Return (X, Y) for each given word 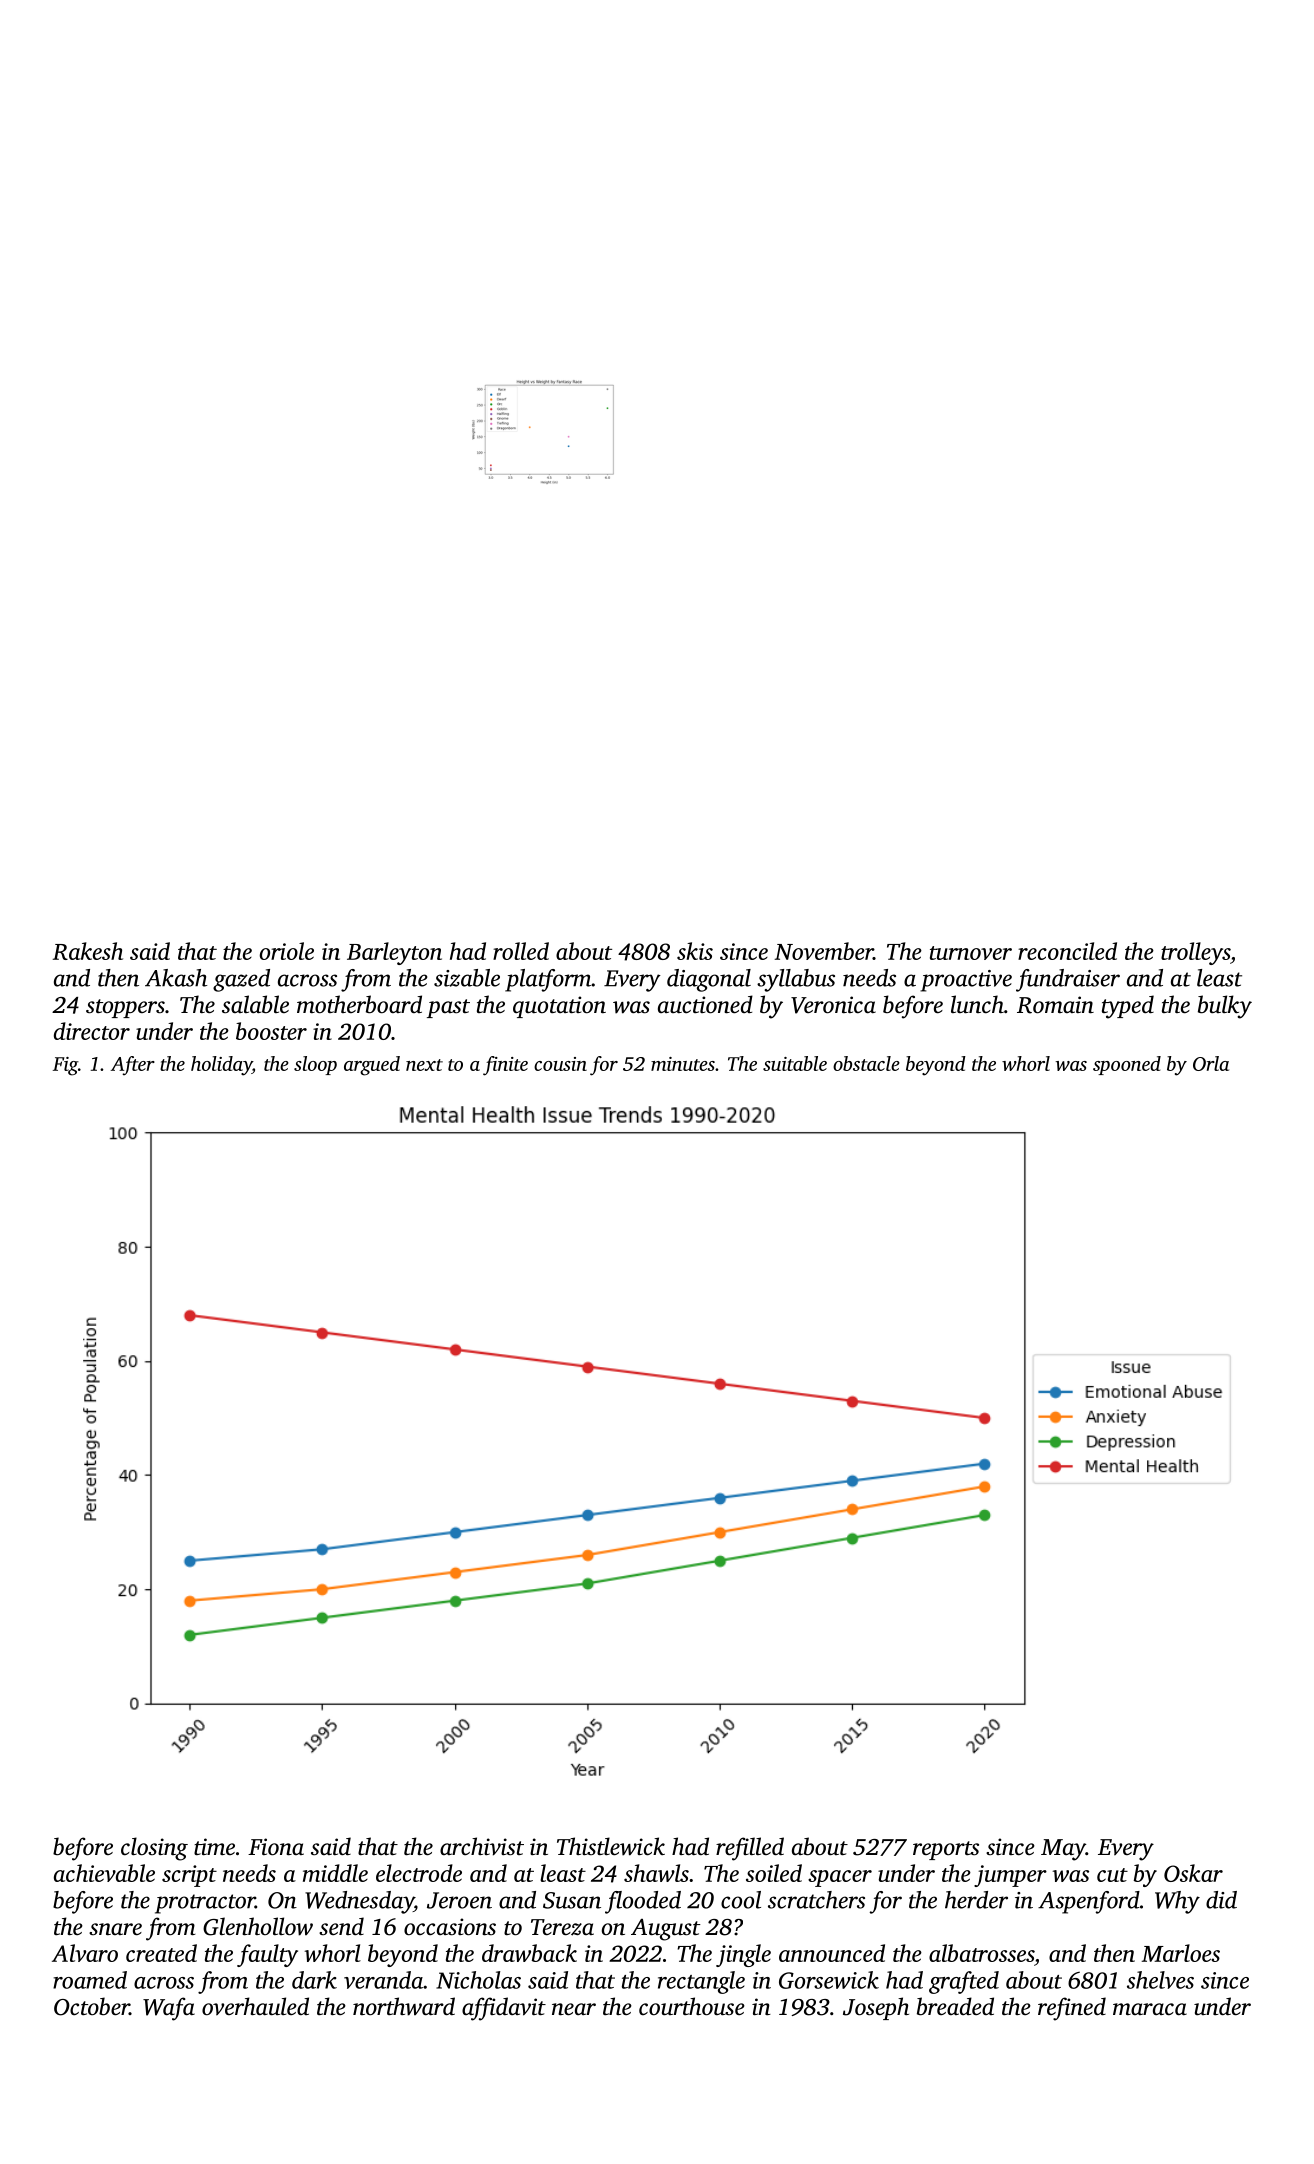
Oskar (1193, 1873)
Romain (1055, 1005)
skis (695, 951)
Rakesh (88, 951)
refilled (750, 1849)
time (214, 1847)
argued (372, 1066)
